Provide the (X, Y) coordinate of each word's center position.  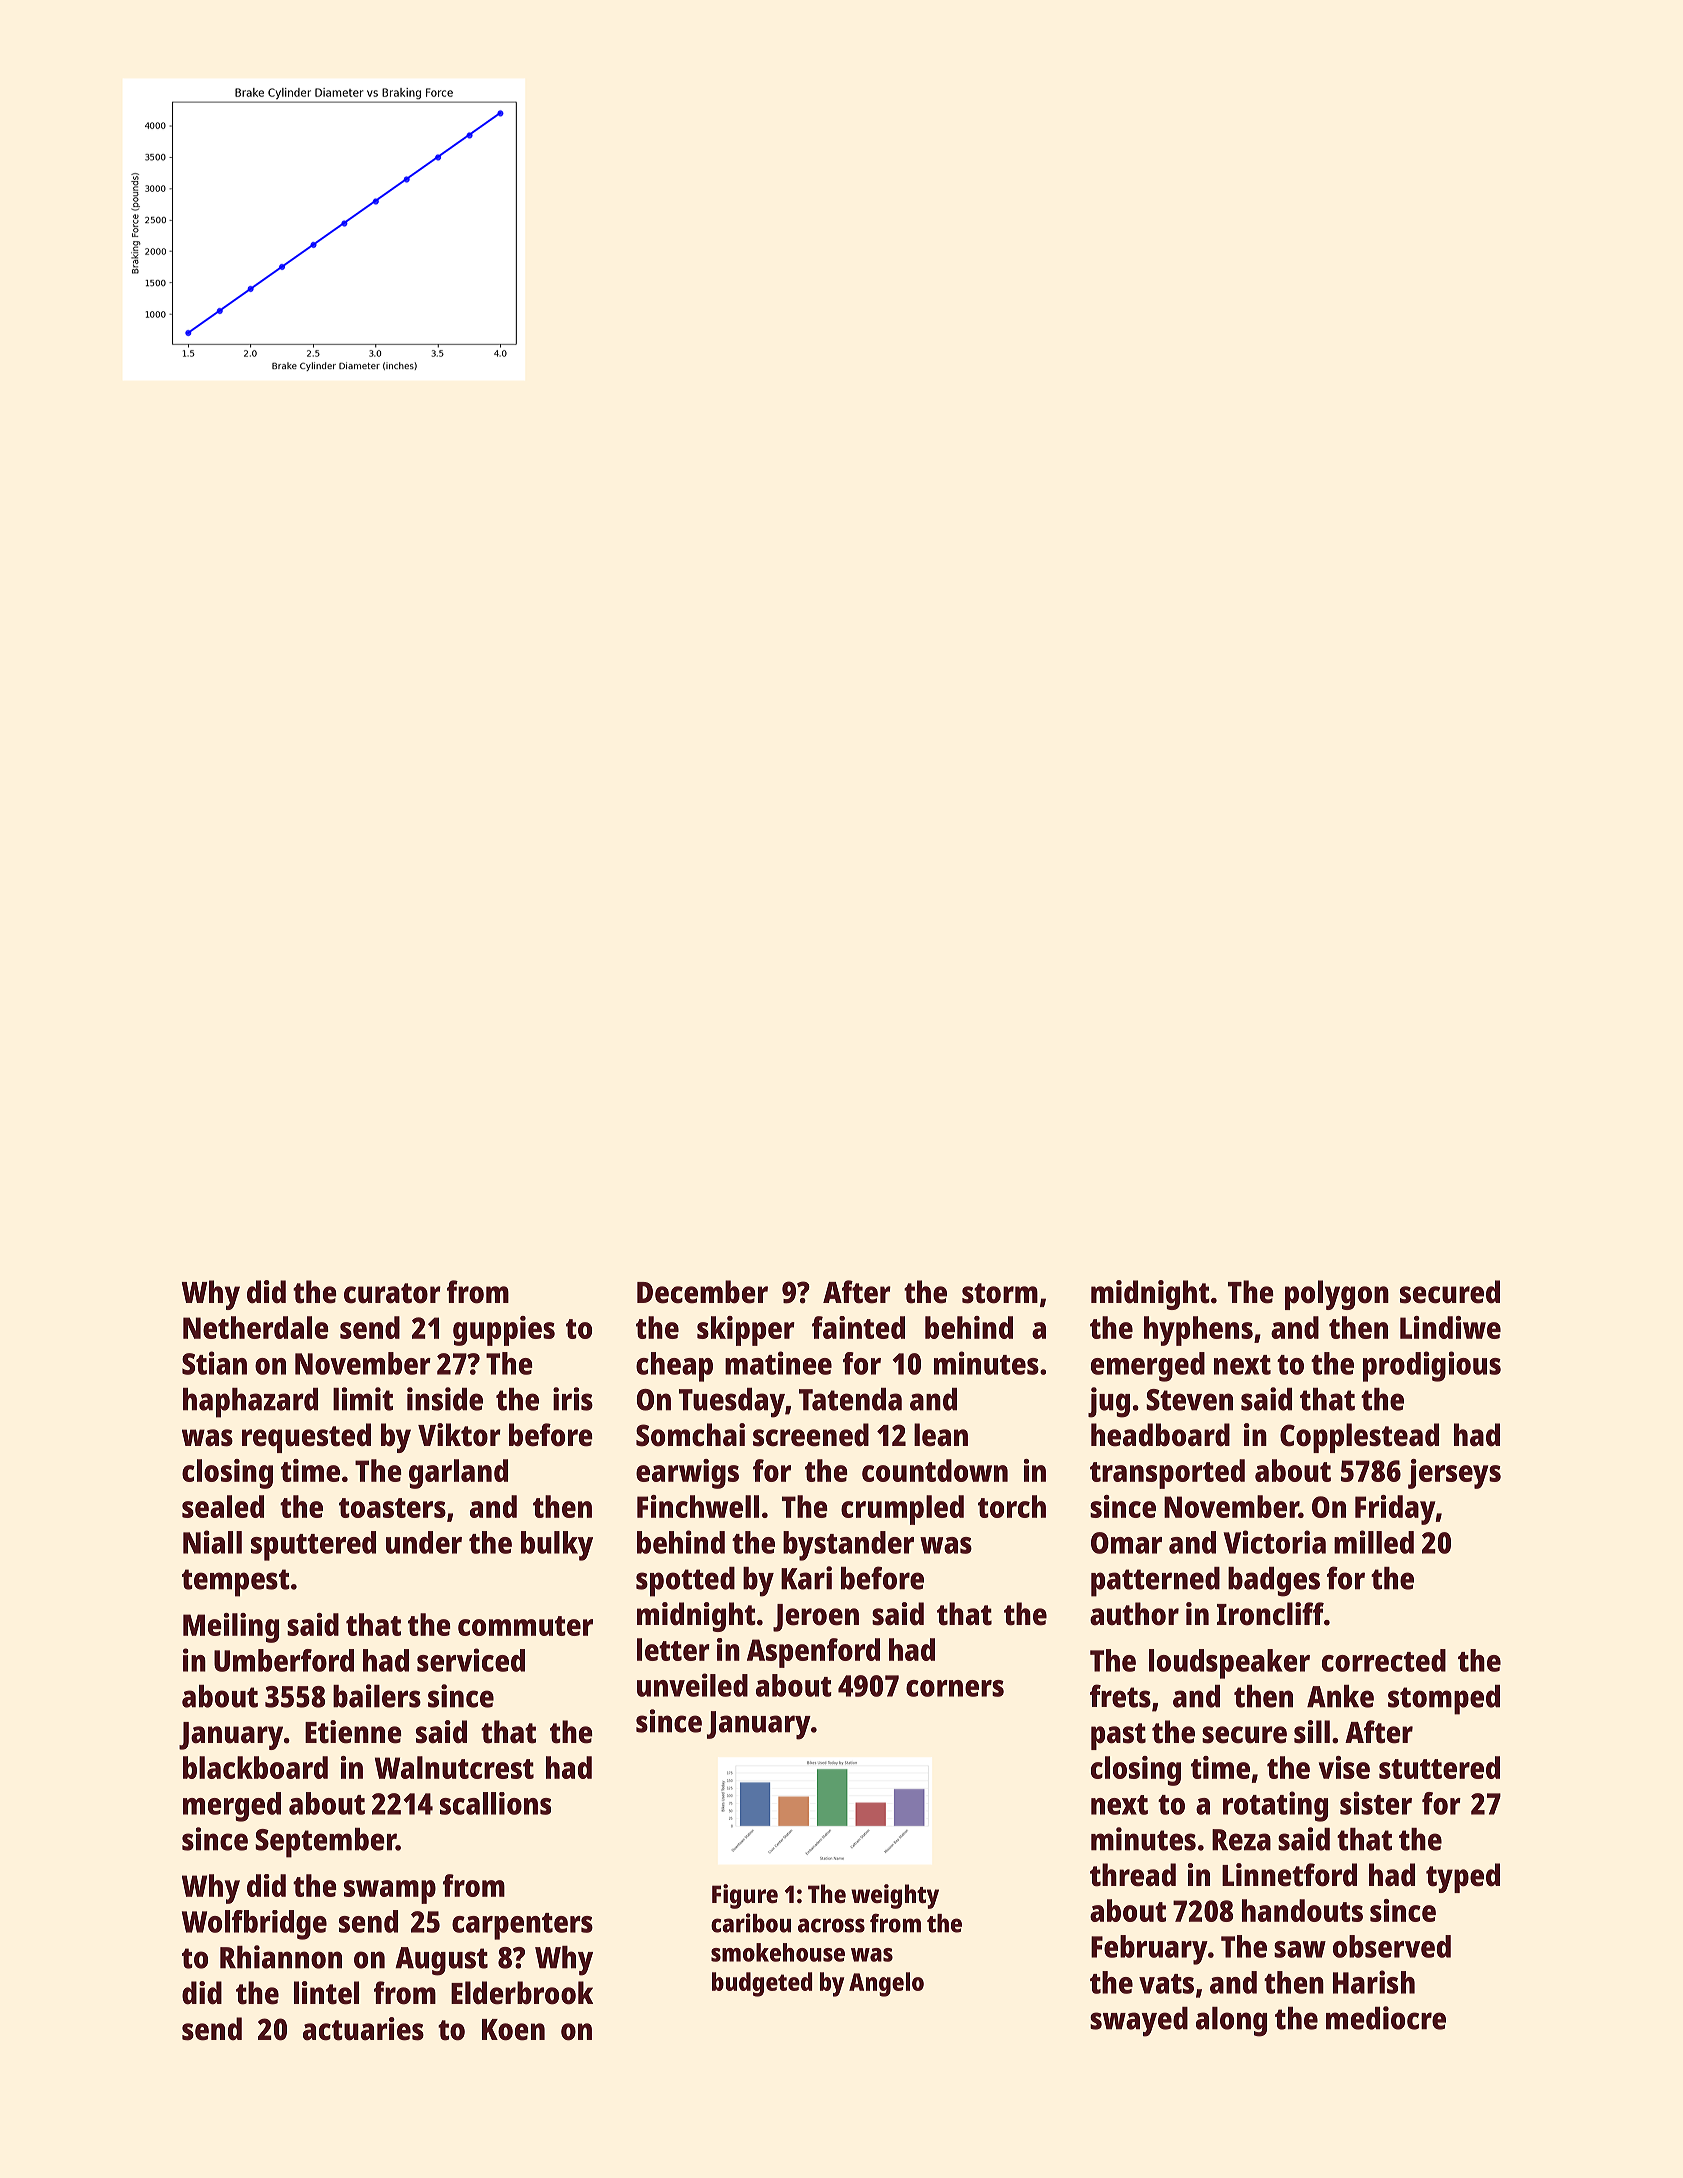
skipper (746, 1331)
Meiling (231, 1628)
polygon (1337, 1295)
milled (1374, 1542)
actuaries (363, 2029)
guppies (504, 1331)
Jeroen (816, 1618)
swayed (1139, 2022)
